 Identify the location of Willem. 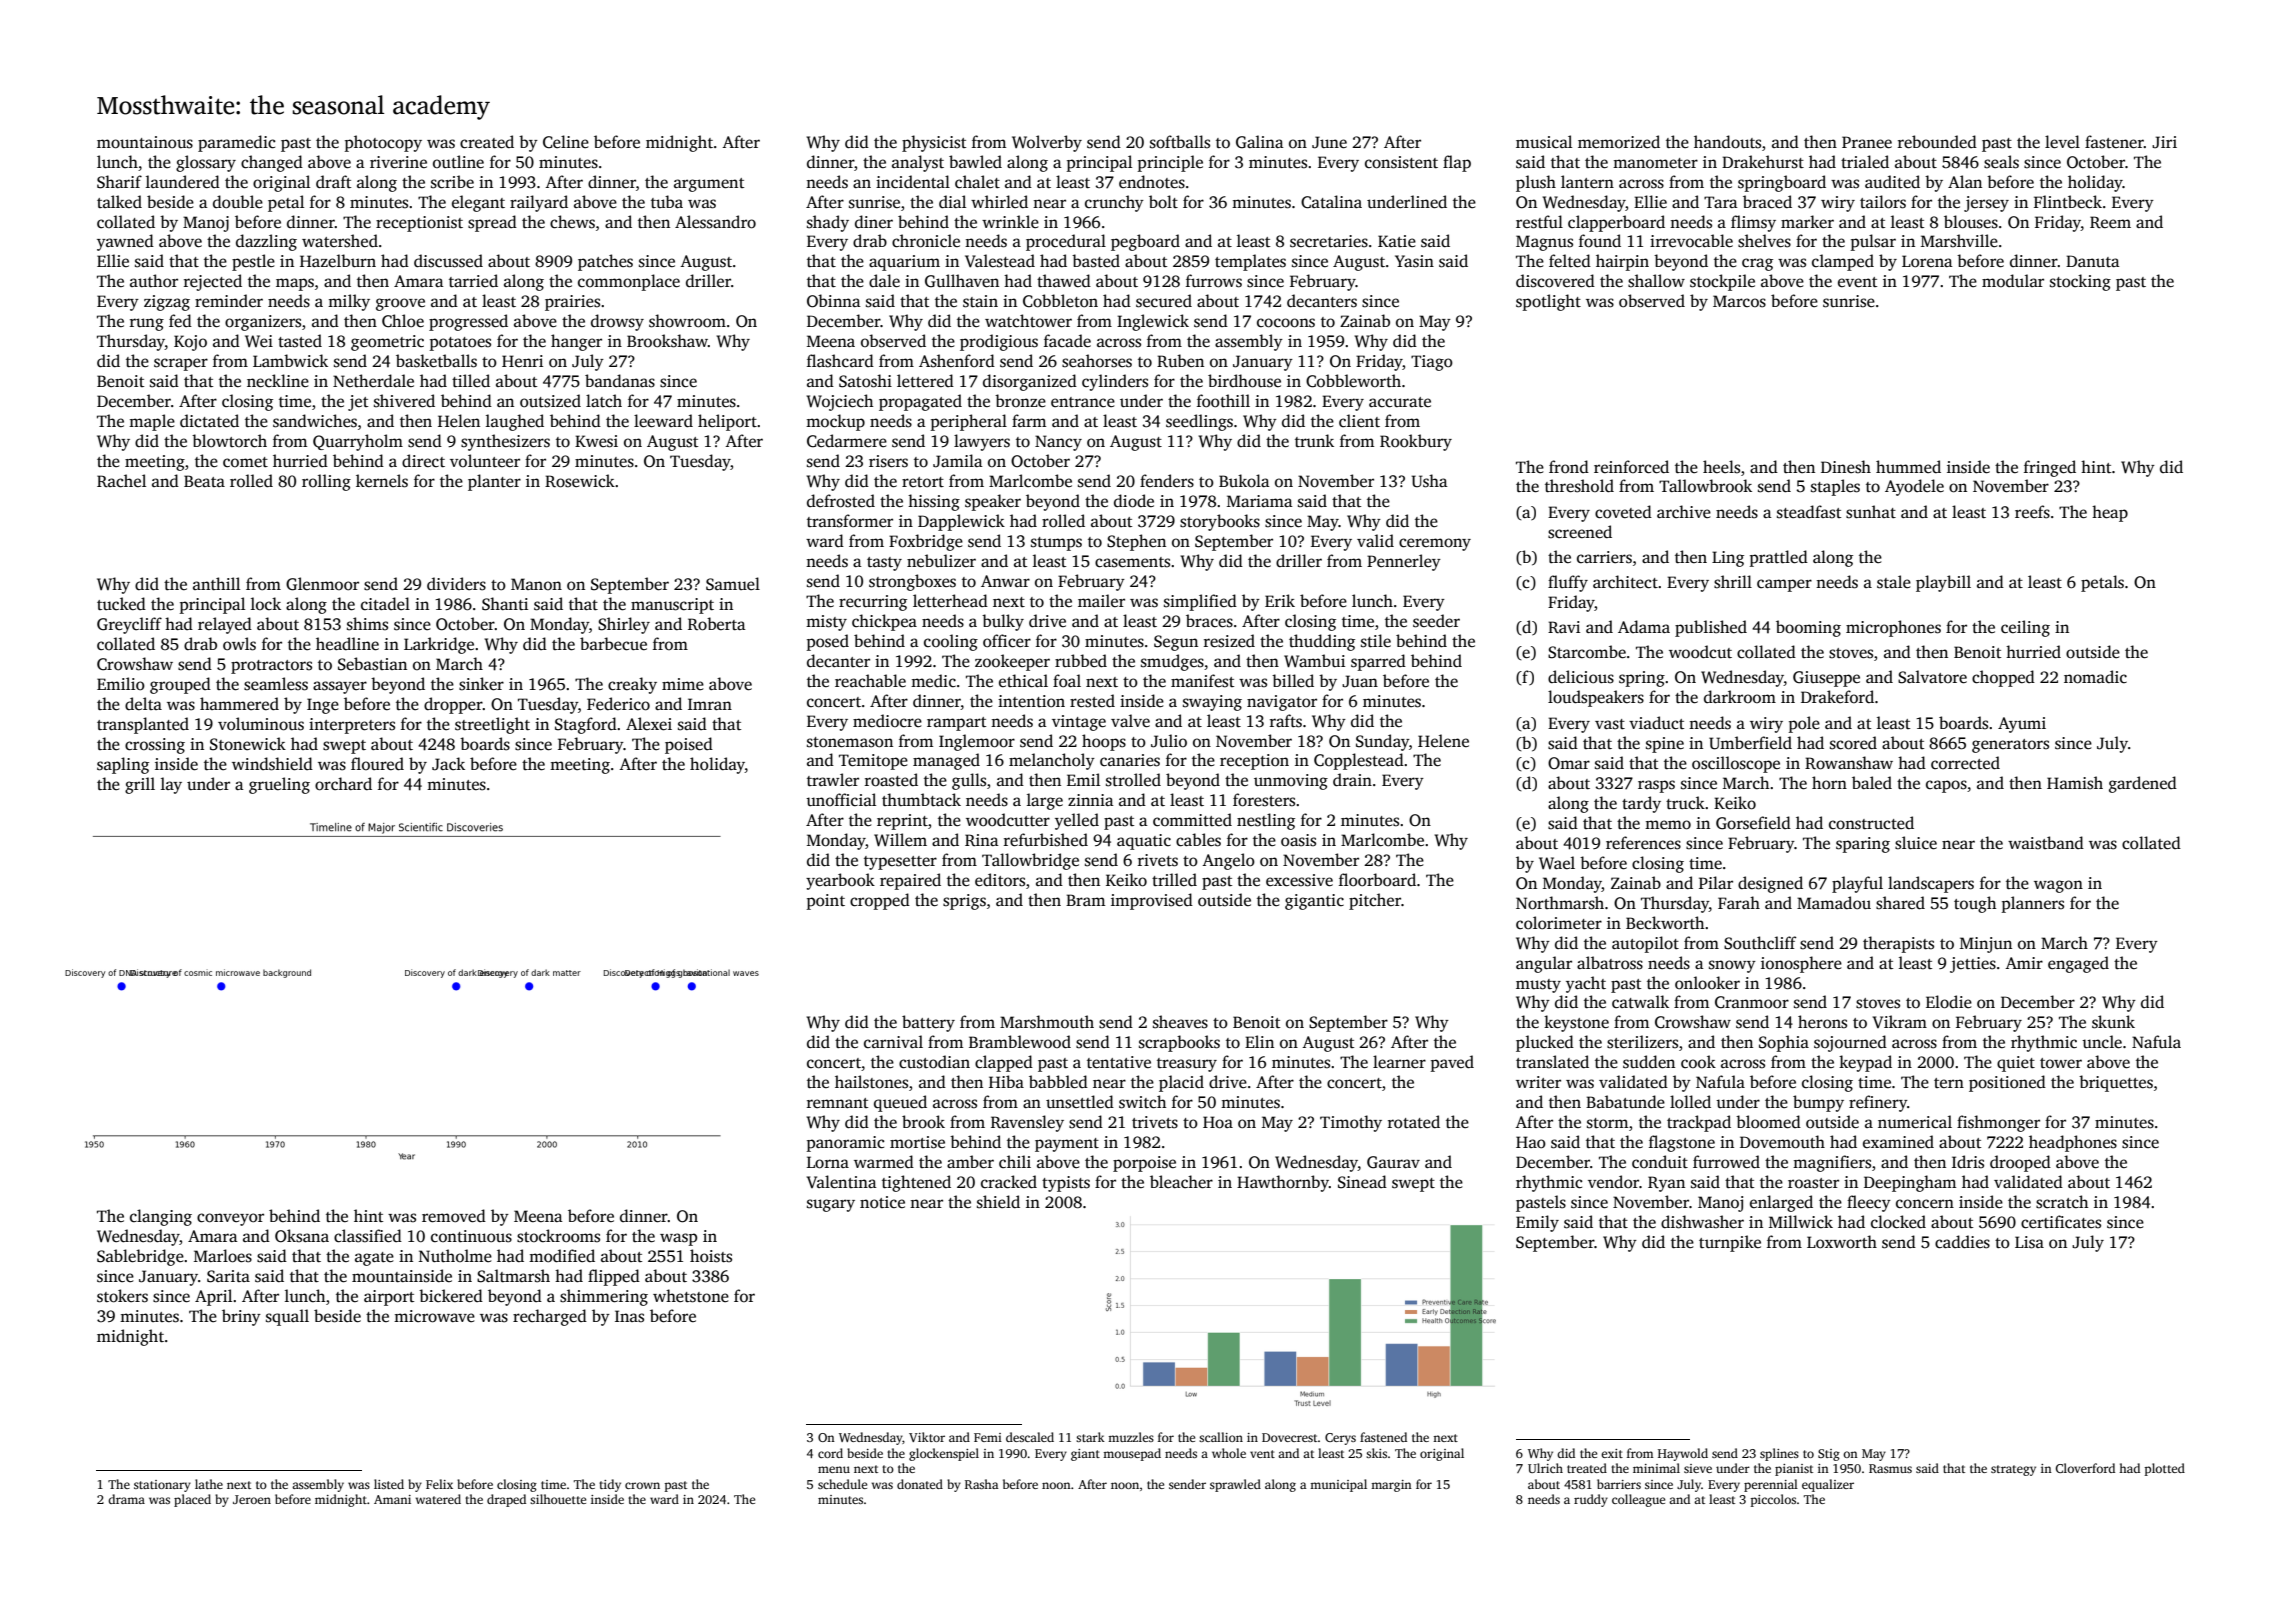
(900, 840).
